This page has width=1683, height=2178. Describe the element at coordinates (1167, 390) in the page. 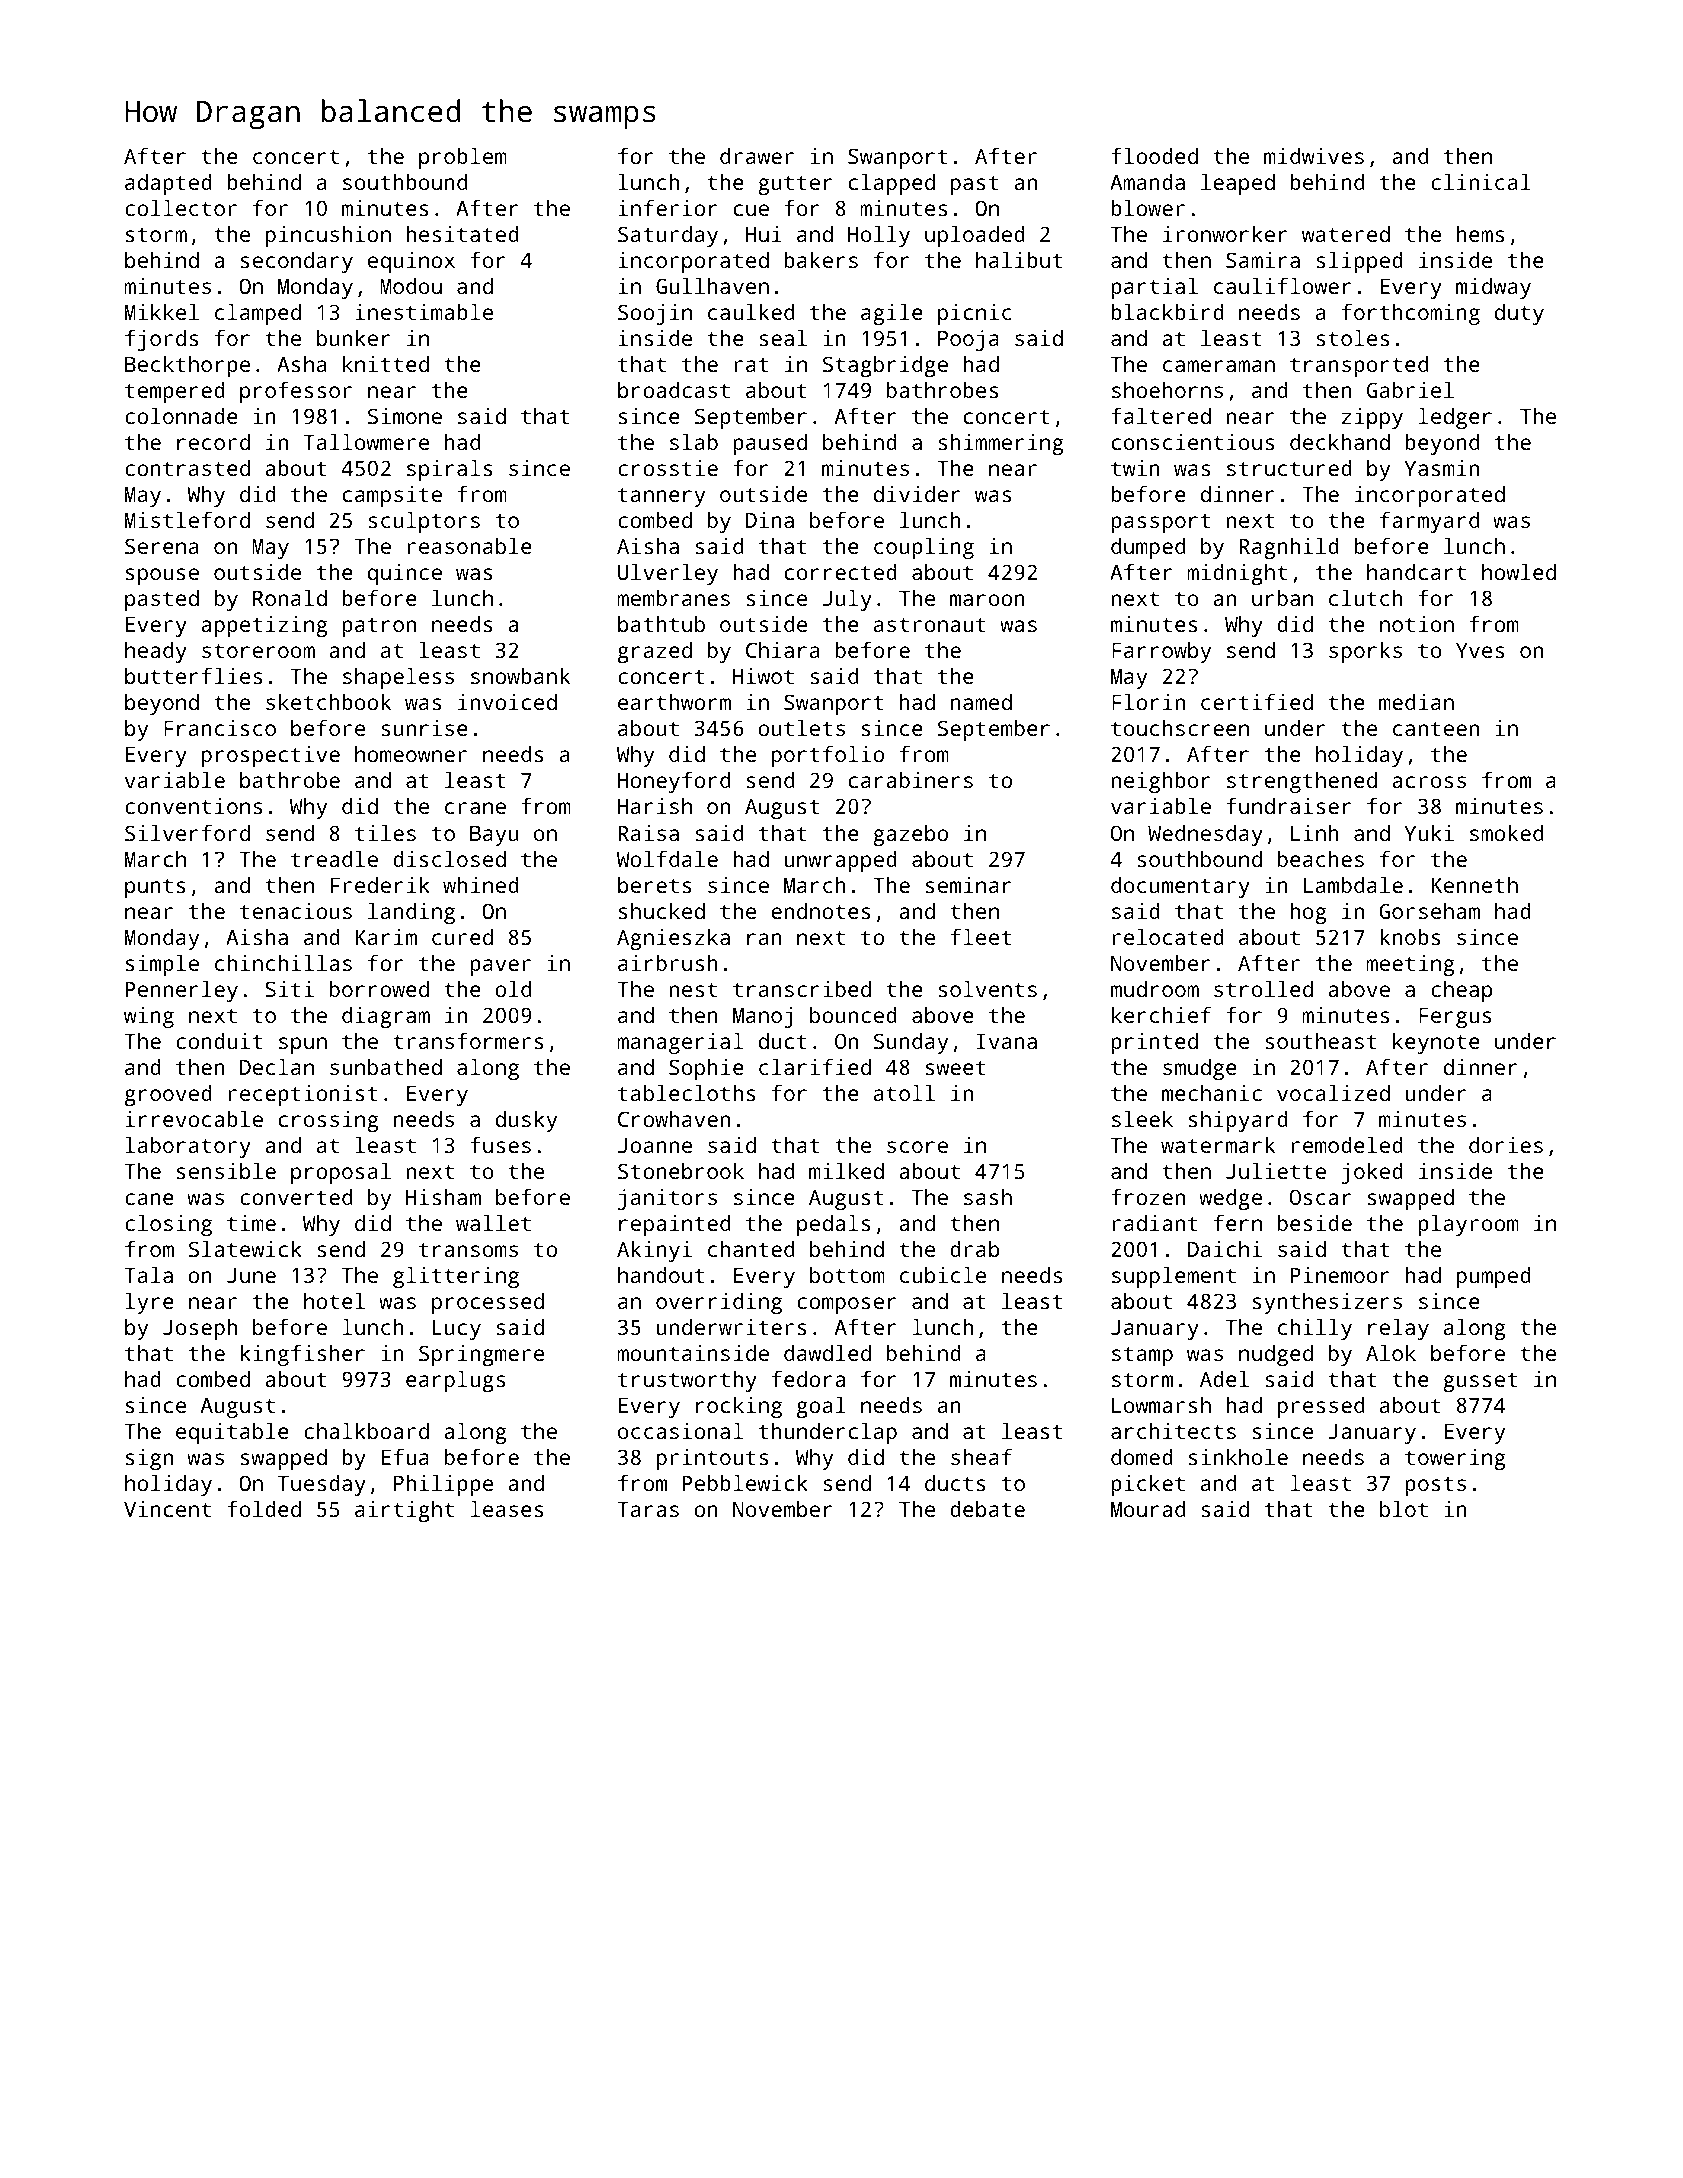

I see `shoehorns` at that location.
